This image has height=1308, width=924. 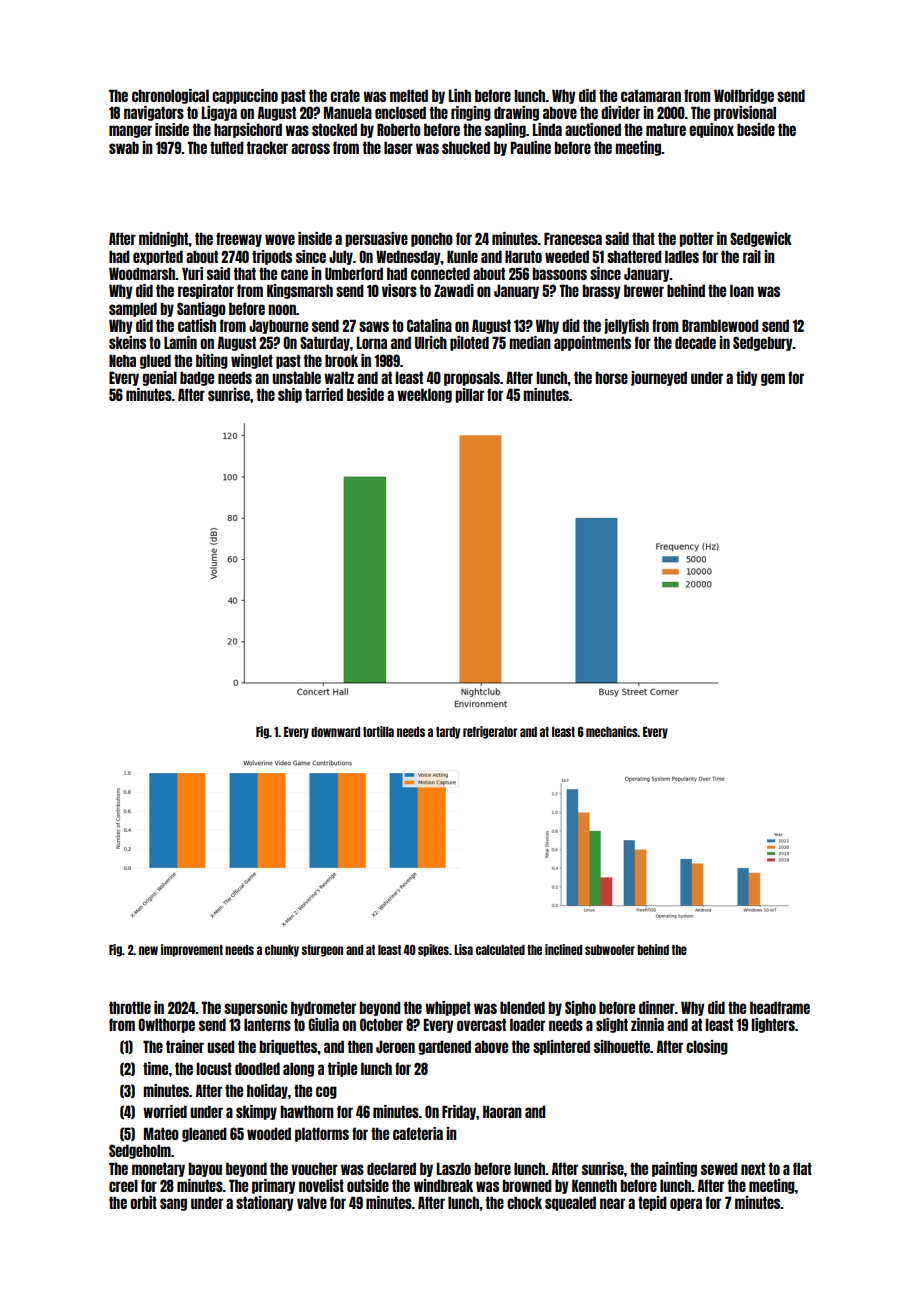 What do you see at coordinates (612, 731) in the image?
I see `mechanics` at bounding box center [612, 731].
